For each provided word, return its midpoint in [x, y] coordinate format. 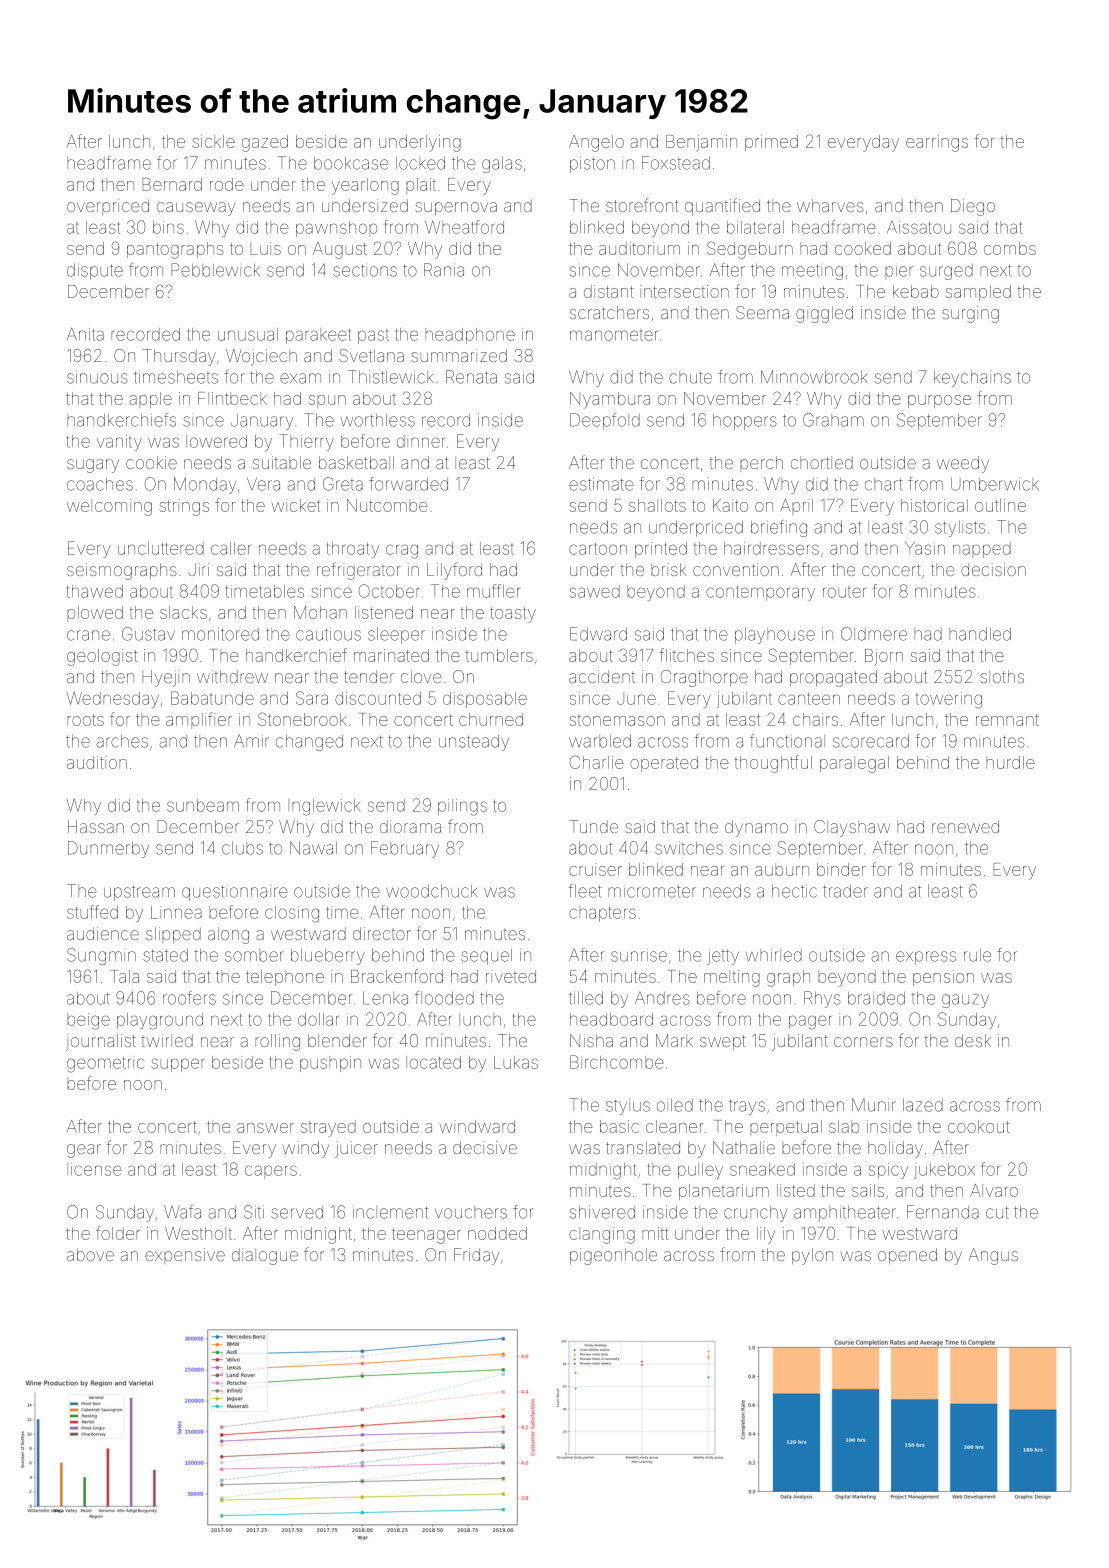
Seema [762, 312]
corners [863, 1042]
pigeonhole [613, 1256]
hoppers [745, 422]
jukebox [944, 1171]
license [94, 1169]
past [373, 336]
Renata [471, 377]
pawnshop [336, 229]
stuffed [92, 912]
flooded [444, 998]
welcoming [109, 507]
